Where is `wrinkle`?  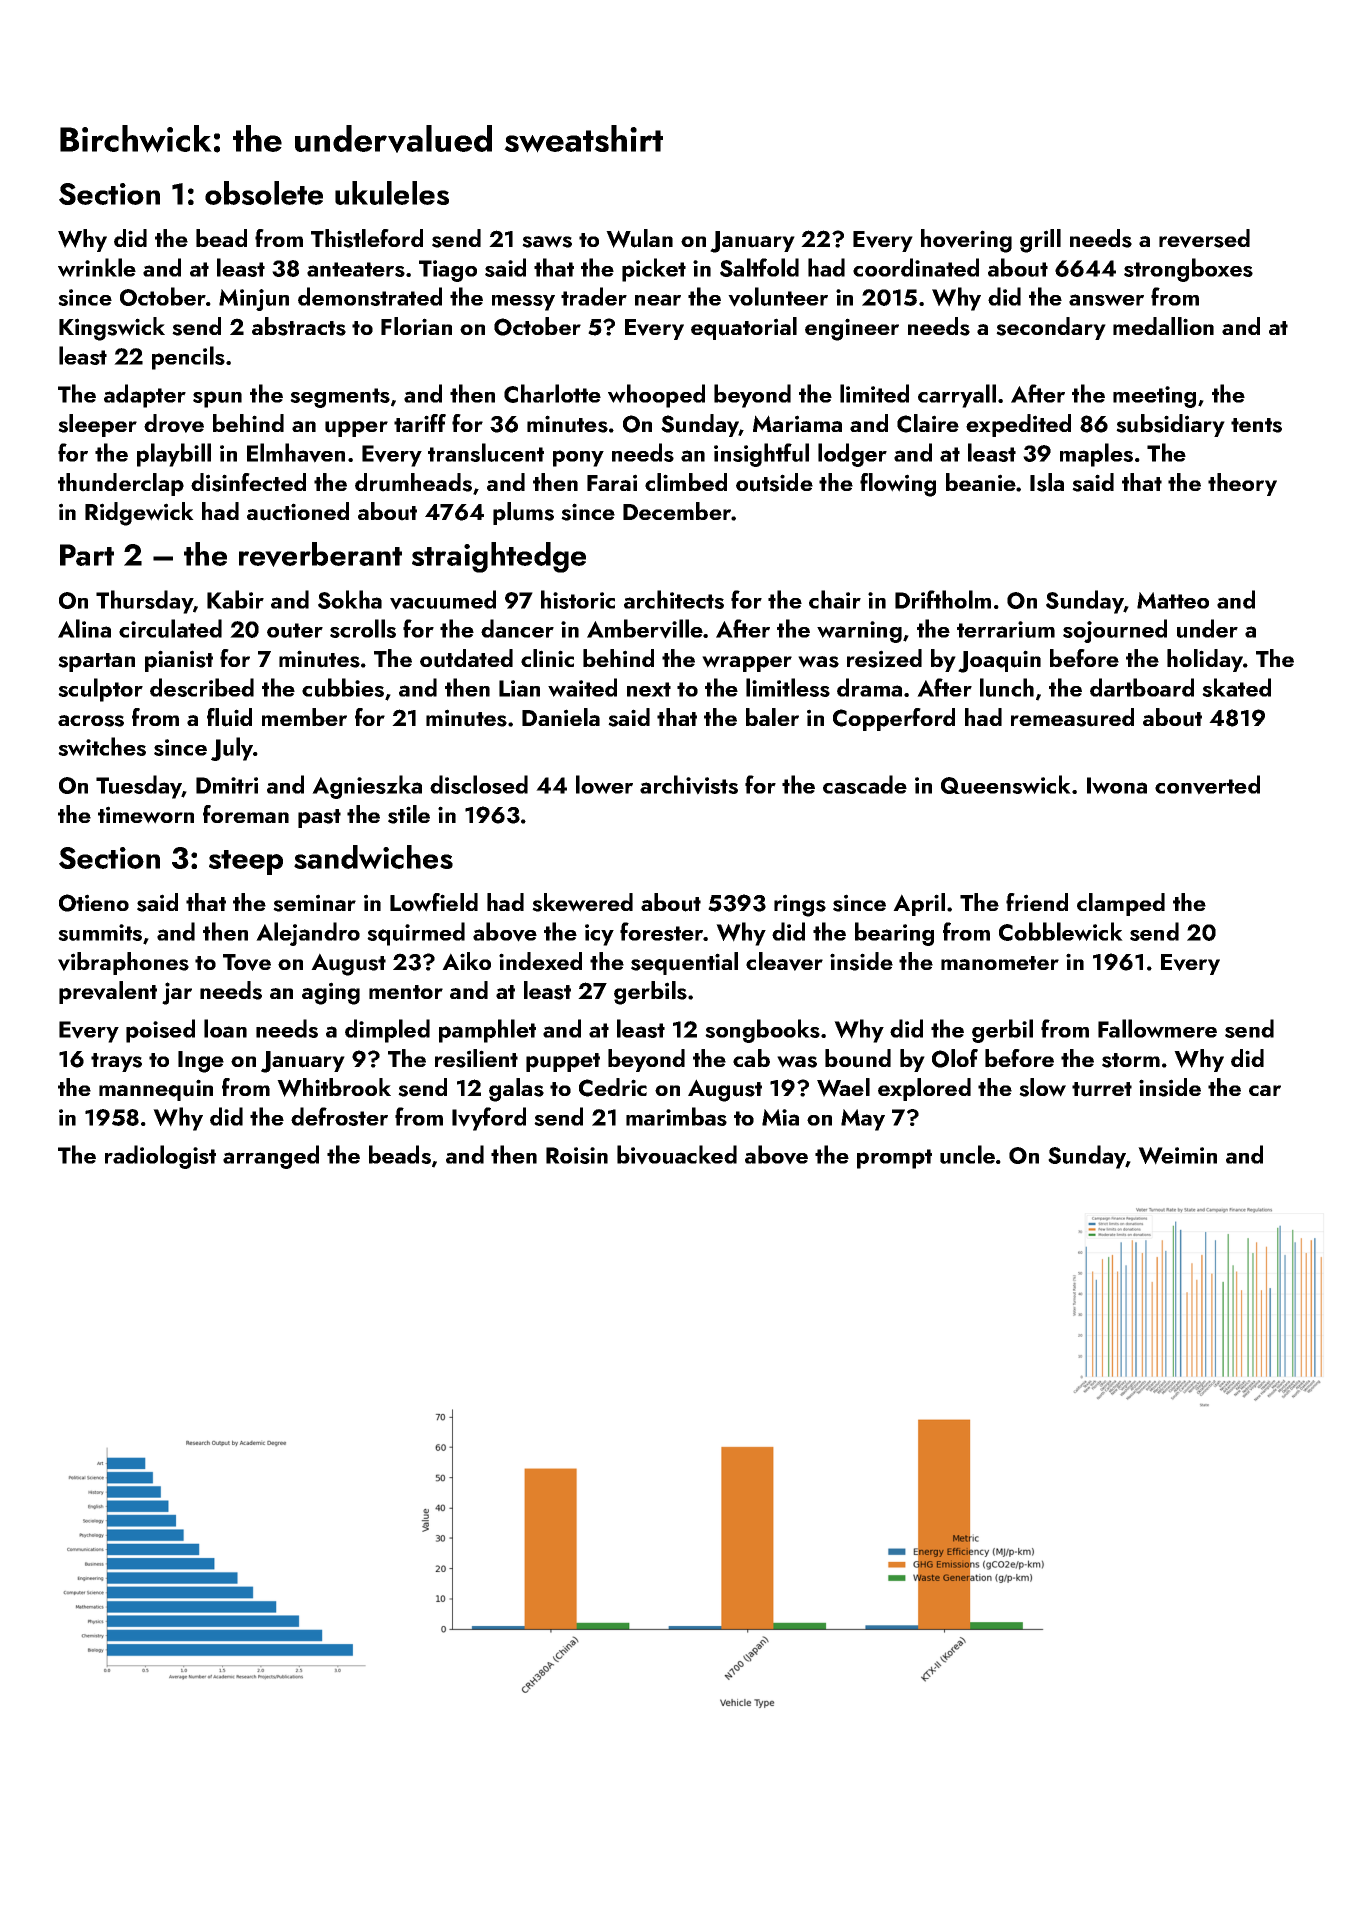
wrinkle is located at coordinates (97, 267).
